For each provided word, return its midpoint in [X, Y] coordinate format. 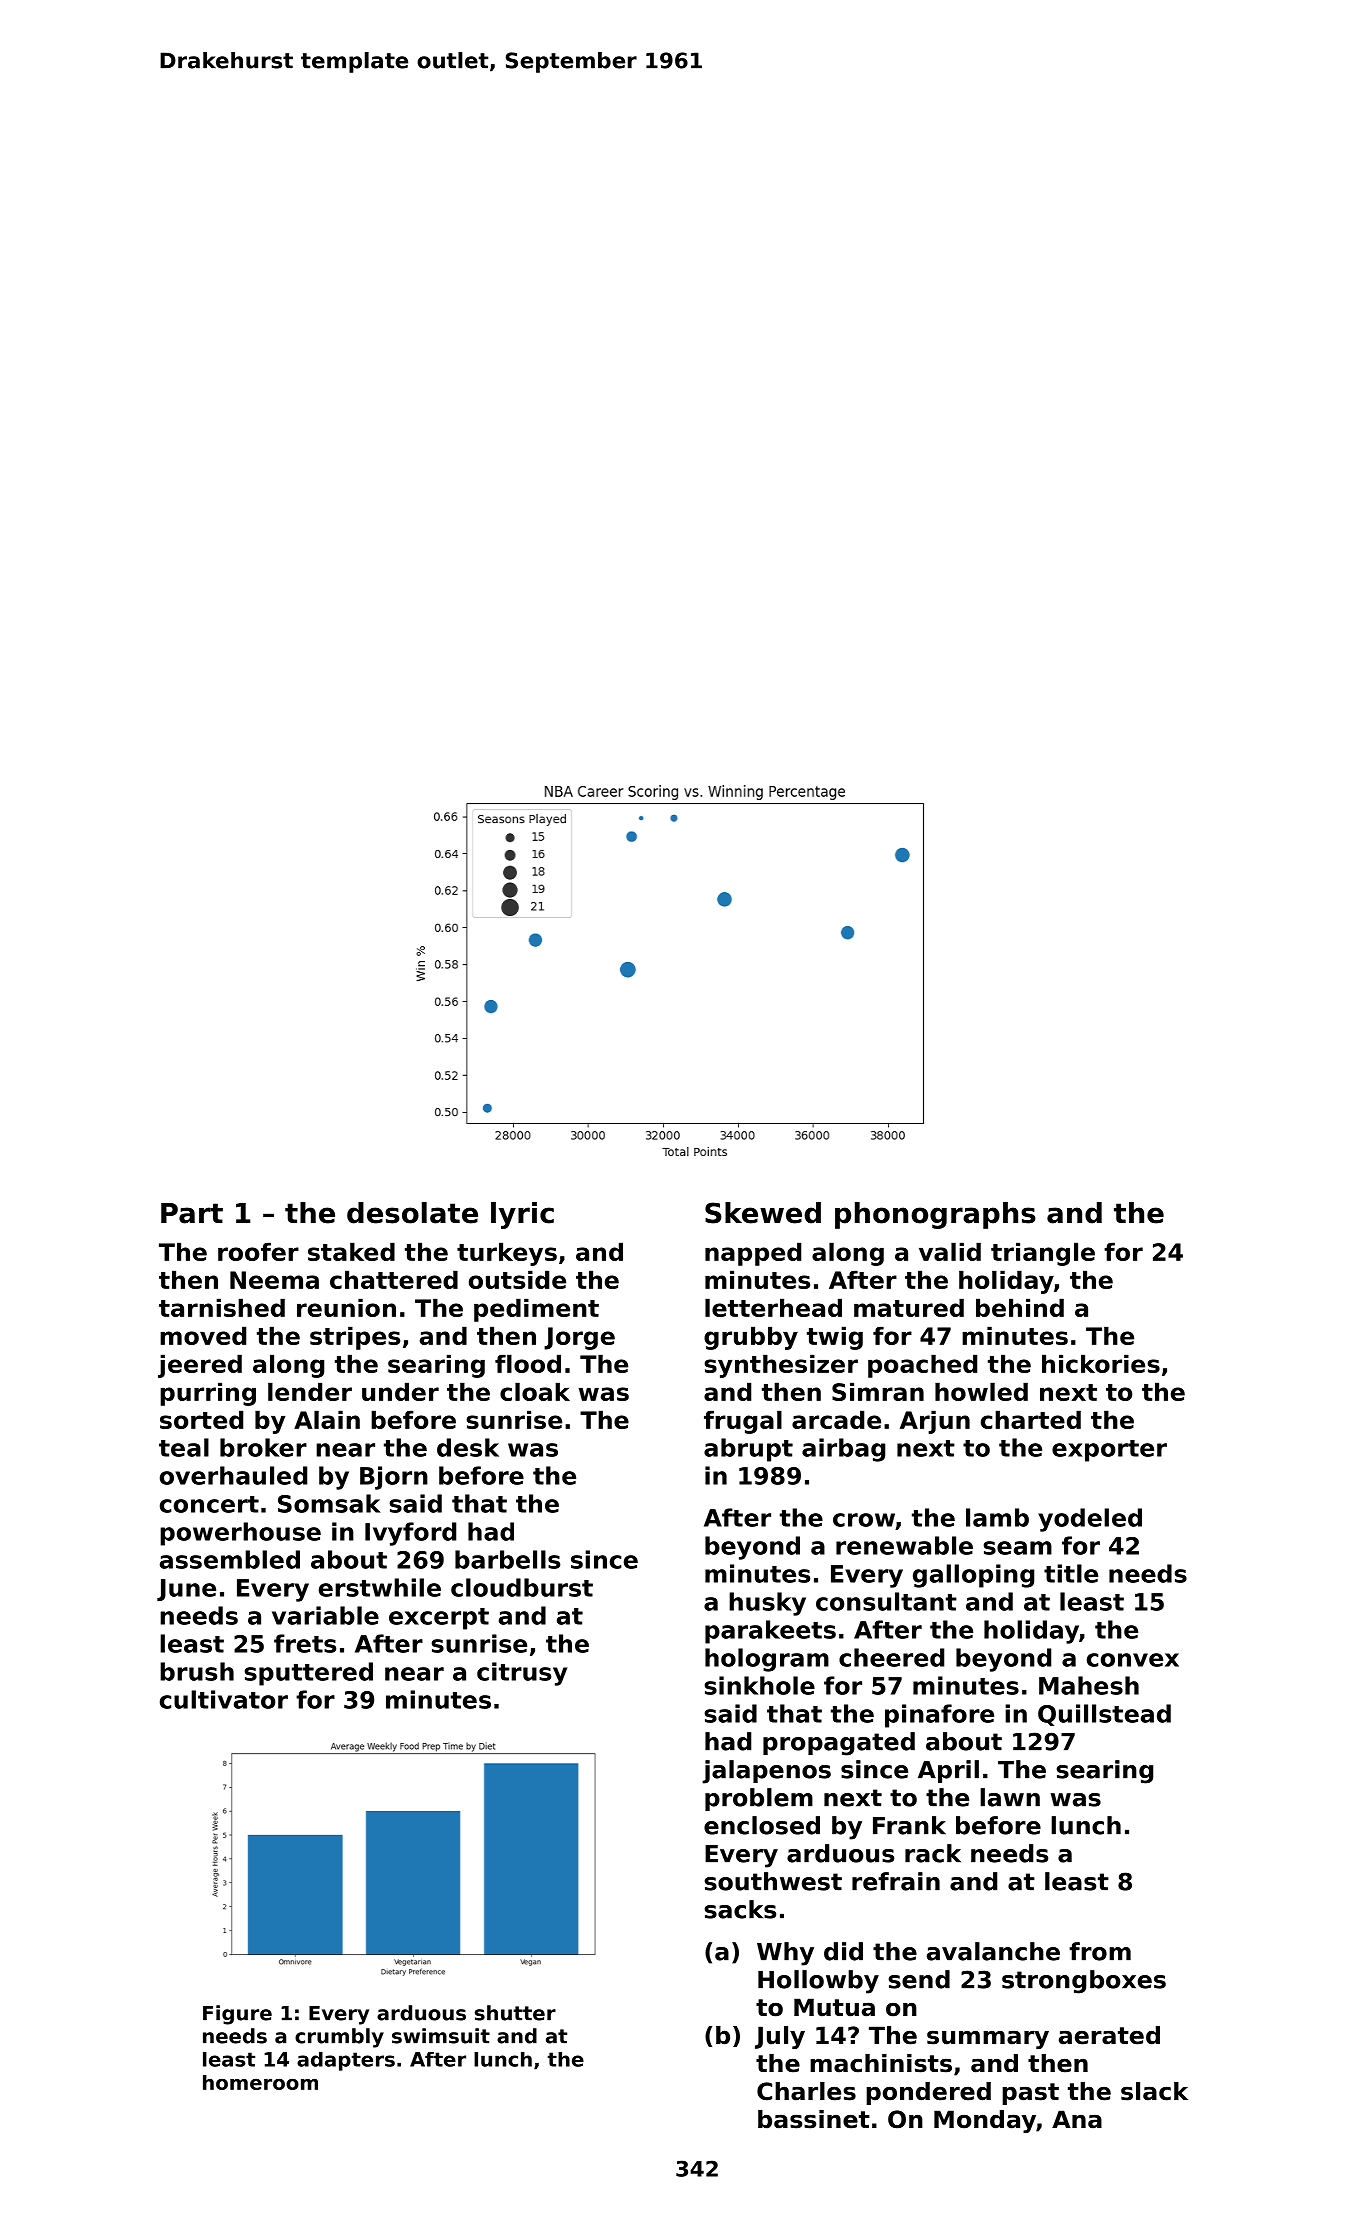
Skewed [763, 1213]
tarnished [222, 1307]
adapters [346, 2061]
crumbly [339, 2038]
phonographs [935, 1215]
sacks [740, 1909]
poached [922, 1366]
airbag [843, 1450]
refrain [896, 1881]
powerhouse [240, 1534]
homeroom [260, 2082]
